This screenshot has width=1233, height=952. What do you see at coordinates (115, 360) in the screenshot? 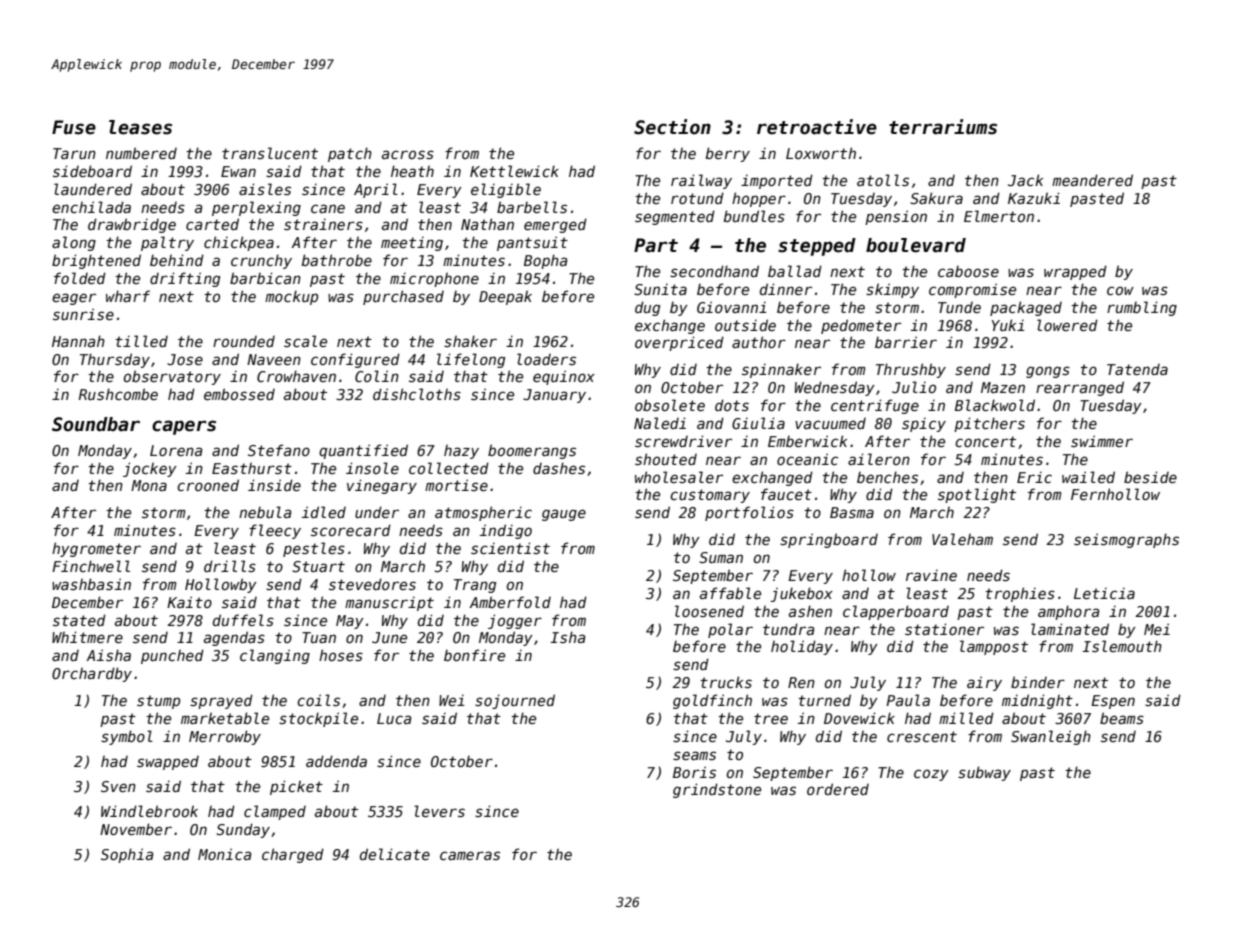
I see `Thursday` at bounding box center [115, 360].
